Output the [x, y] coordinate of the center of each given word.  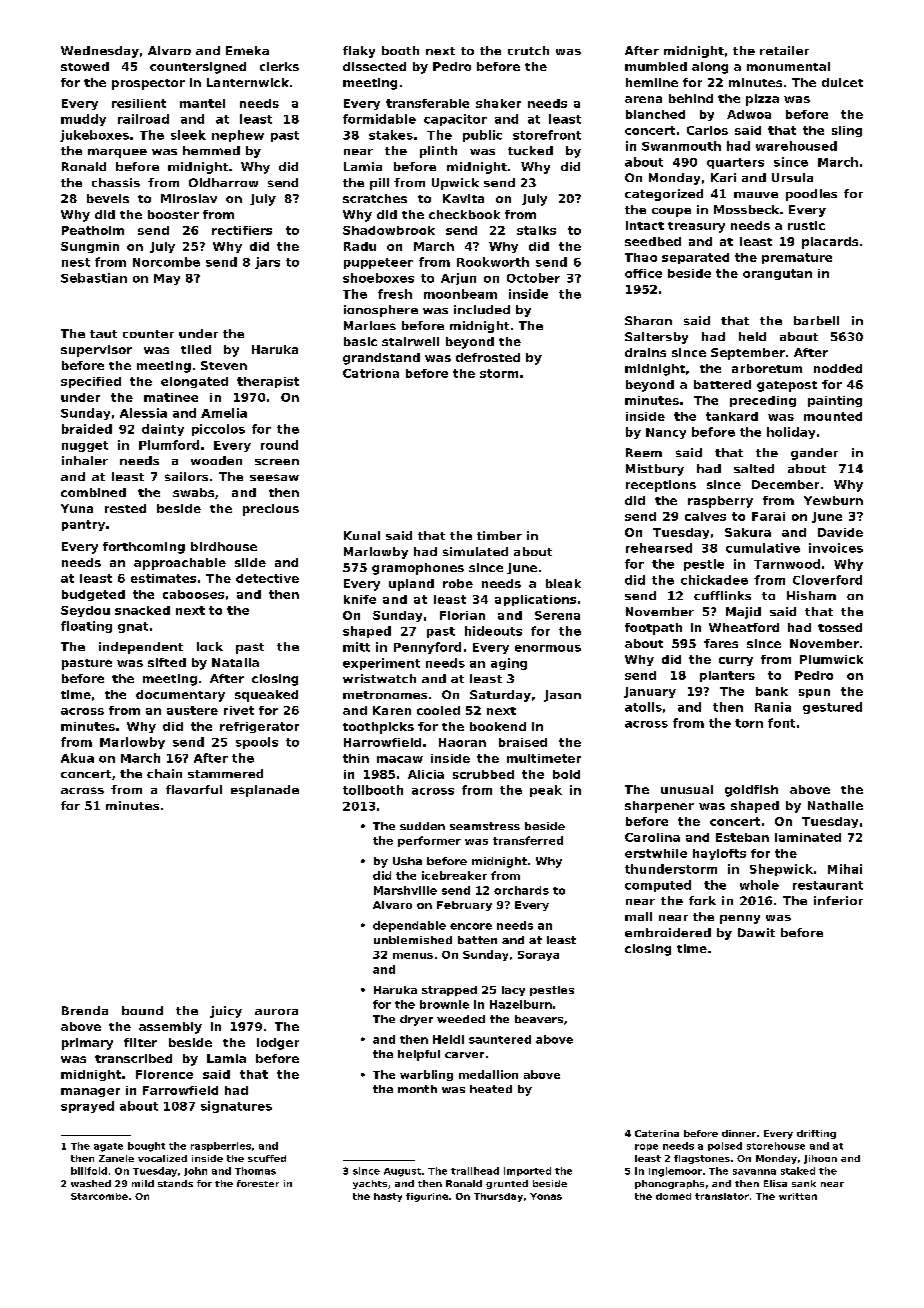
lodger [278, 1044]
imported [527, 1171]
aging [509, 664]
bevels [108, 198]
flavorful [194, 789]
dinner [739, 1133]
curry [736, 661]
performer [429, 841]
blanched [655, 114]
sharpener [659, 807]
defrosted [488, 357]
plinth [438, 152]
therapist [268, 382]
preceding [763, 401]
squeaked [266, 696]
